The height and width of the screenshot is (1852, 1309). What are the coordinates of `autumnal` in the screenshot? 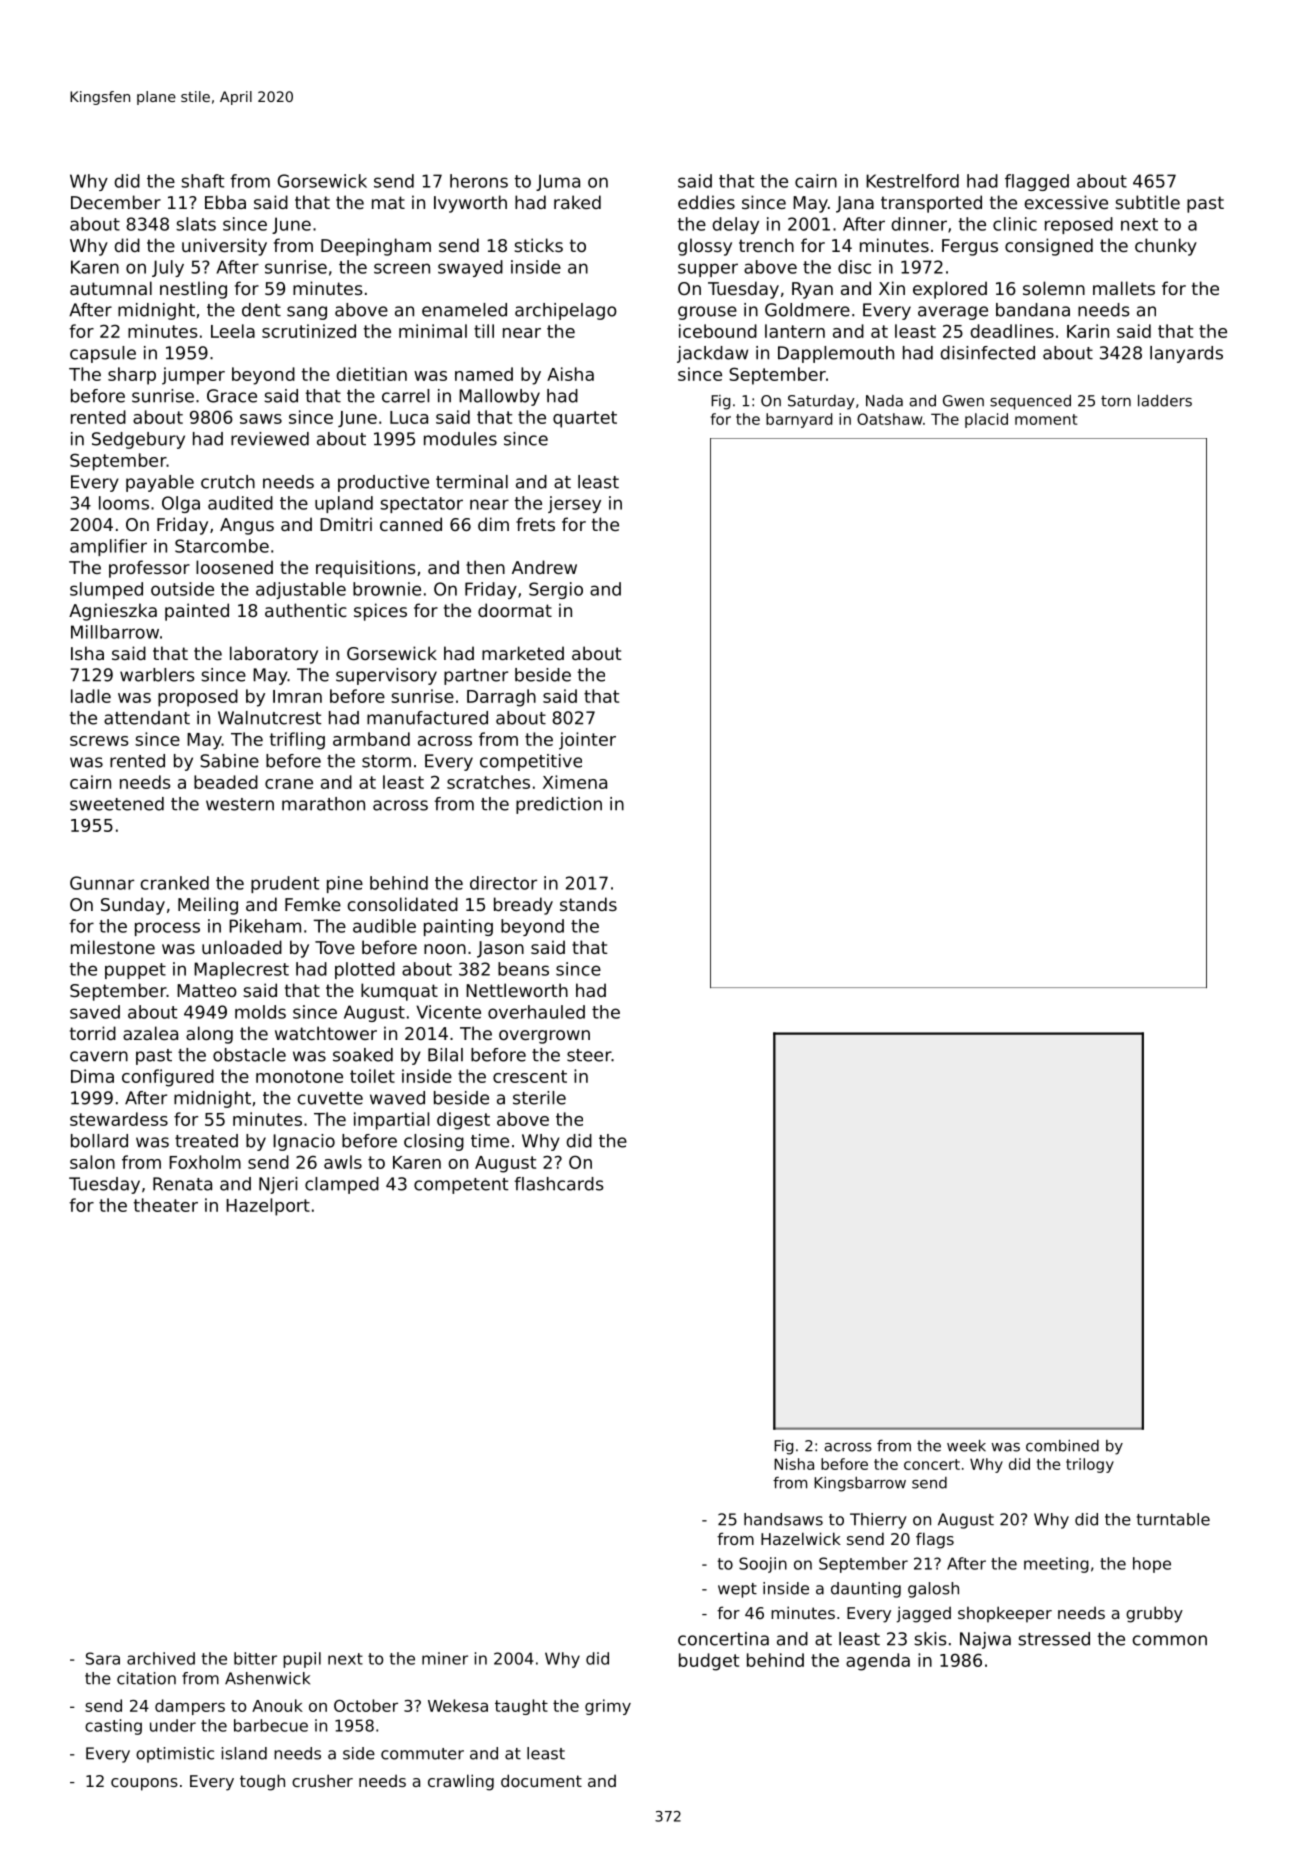 It's located at (111, 288).
